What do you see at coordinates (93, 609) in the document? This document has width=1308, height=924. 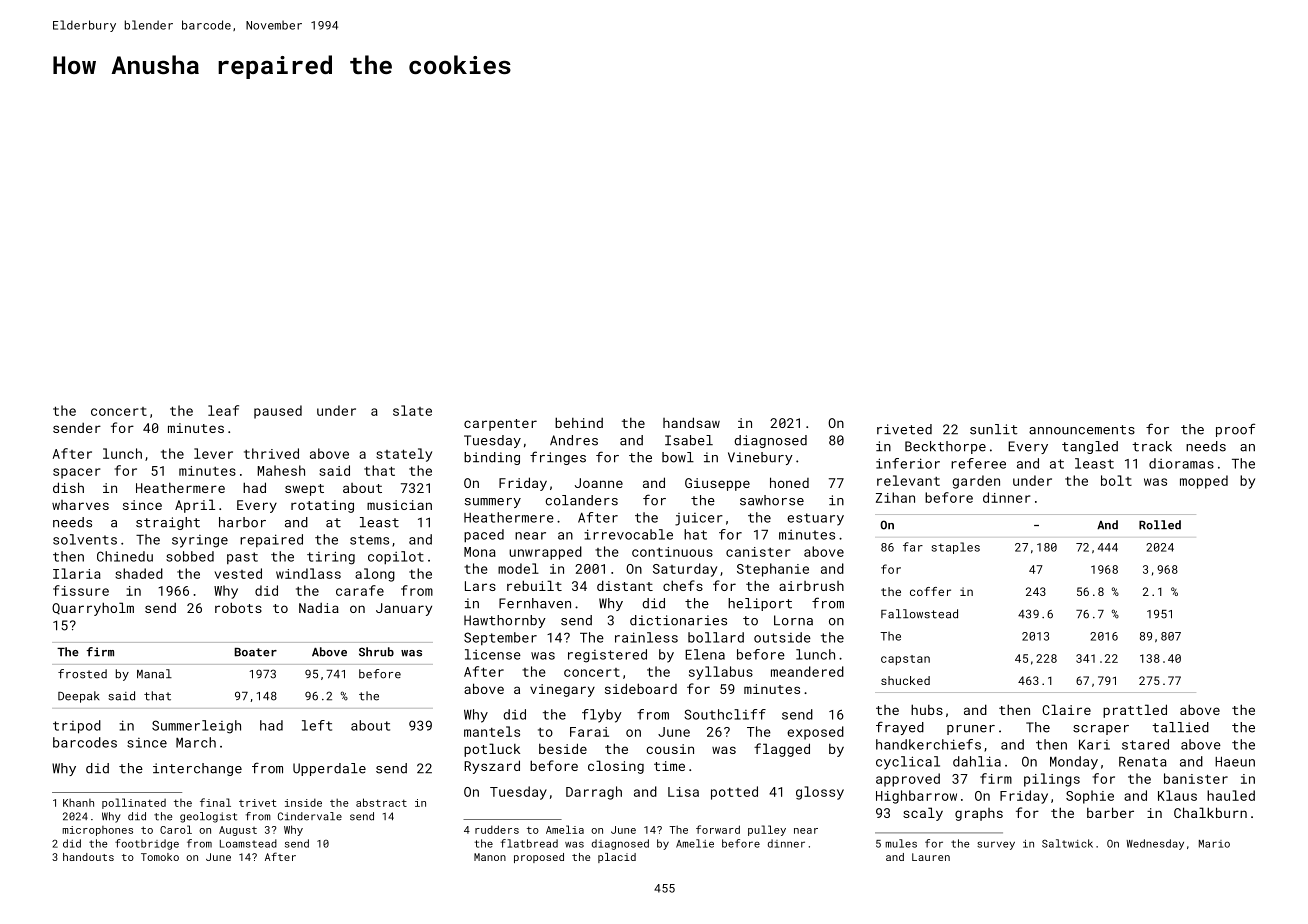 I see `Quarryholm` at bounding box center [93, 609].
